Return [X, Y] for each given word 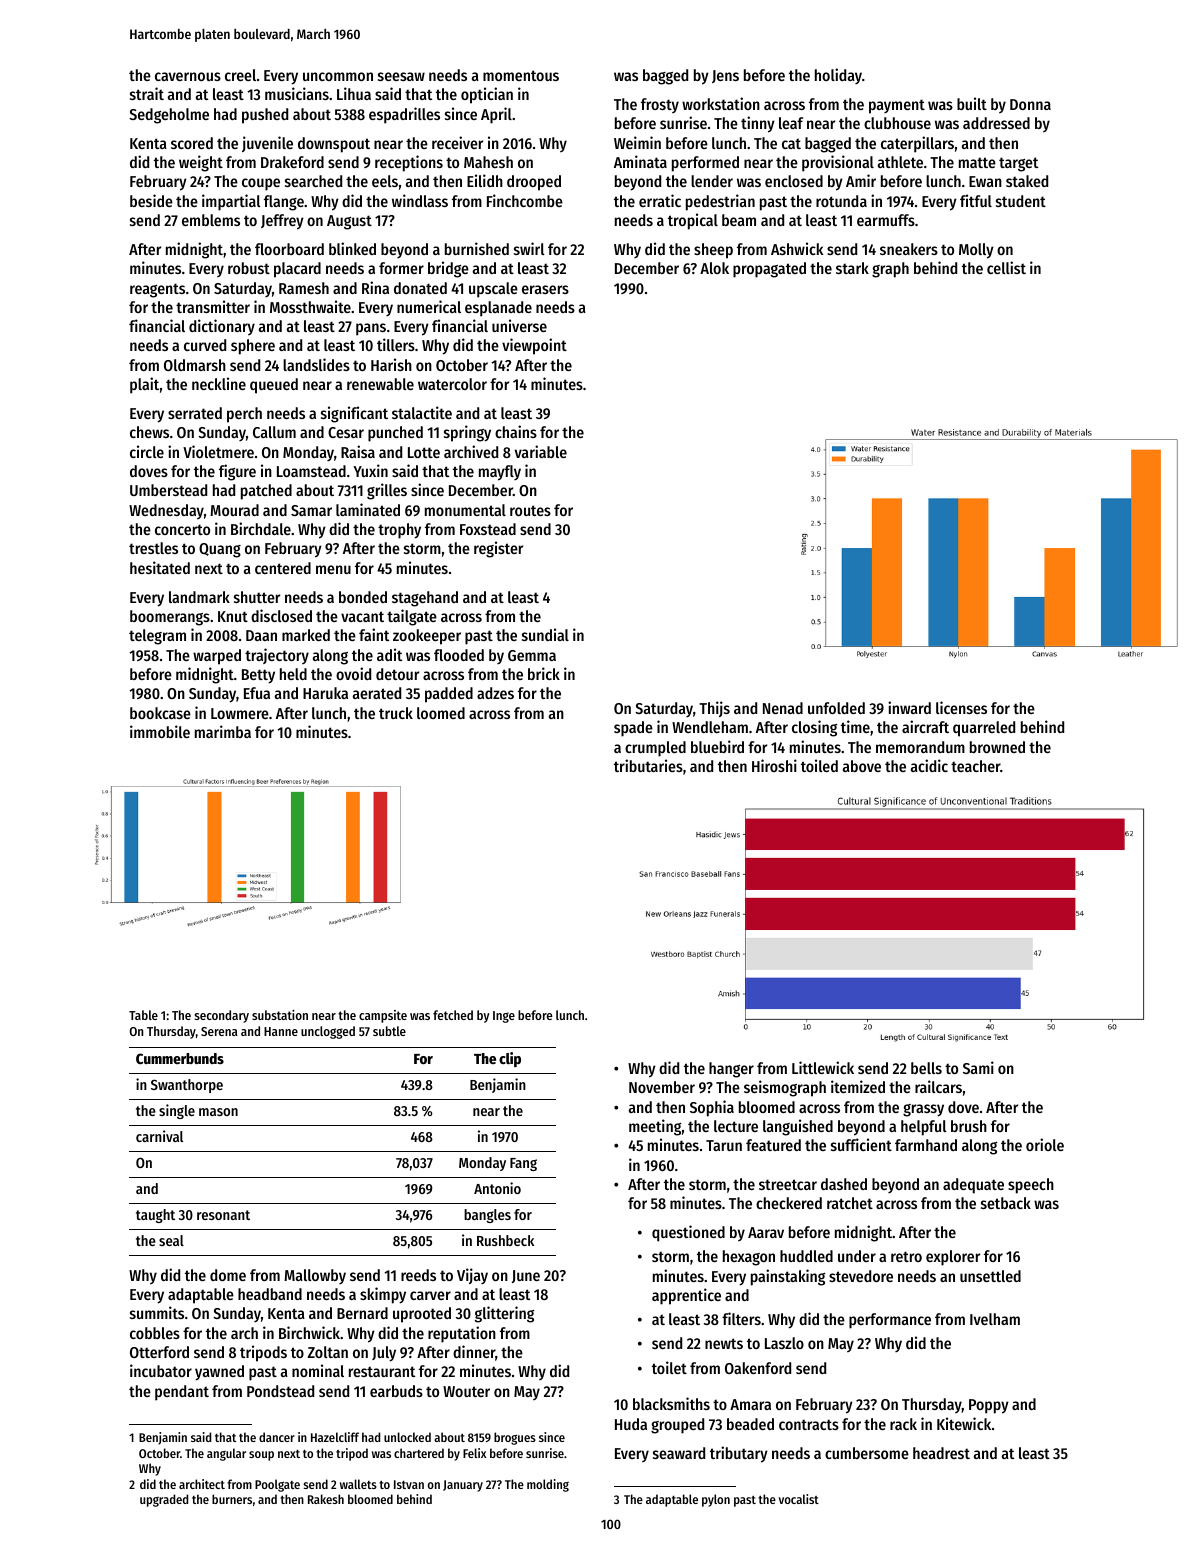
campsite [383, 1016]
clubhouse [897, 123]
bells [926, 1068]
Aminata [640, 161]
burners [232, 1499]
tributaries [648, 765]
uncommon [338, 76]
